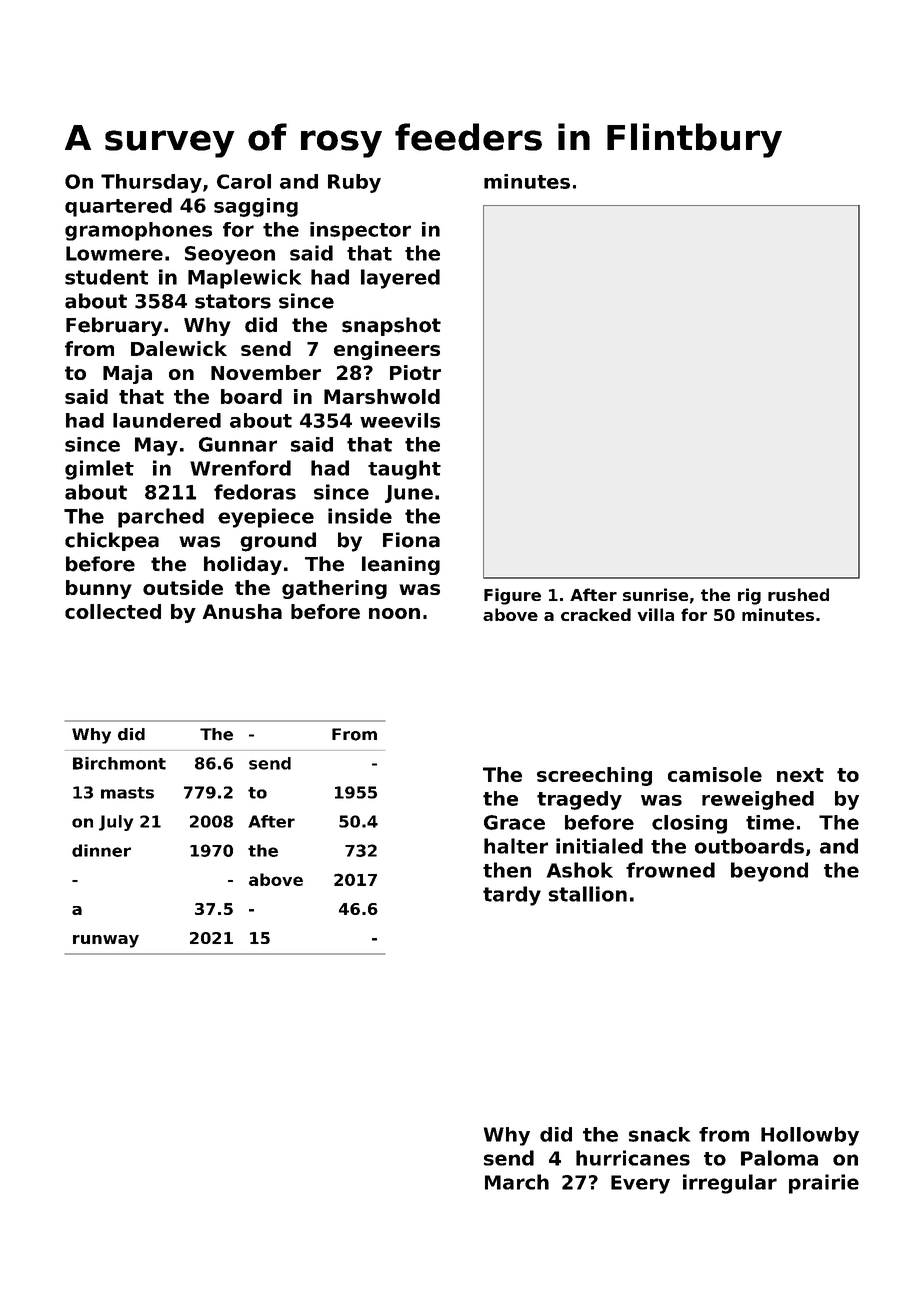  Describe the element at coordinates (127, 793) in the image. I see `masts` at that location.
